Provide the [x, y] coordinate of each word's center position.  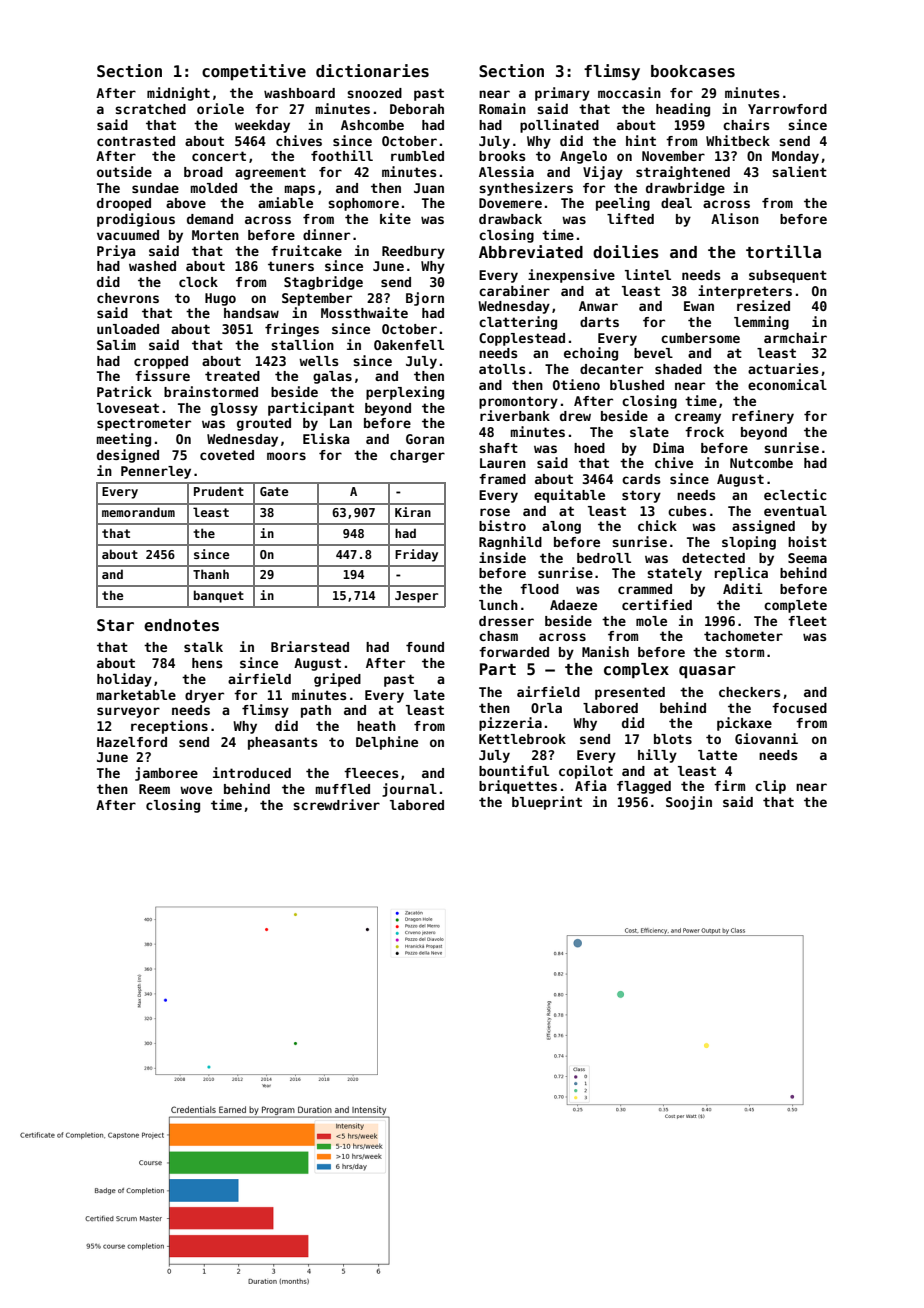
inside [502, 557]
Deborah [417, 109]
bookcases [693, 71]
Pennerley [156, 472]
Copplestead [522, 339]
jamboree [166, 774]
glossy [234, 409]
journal [409, 790]
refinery [763, 417]
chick [657, 525]
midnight [178, 94]
